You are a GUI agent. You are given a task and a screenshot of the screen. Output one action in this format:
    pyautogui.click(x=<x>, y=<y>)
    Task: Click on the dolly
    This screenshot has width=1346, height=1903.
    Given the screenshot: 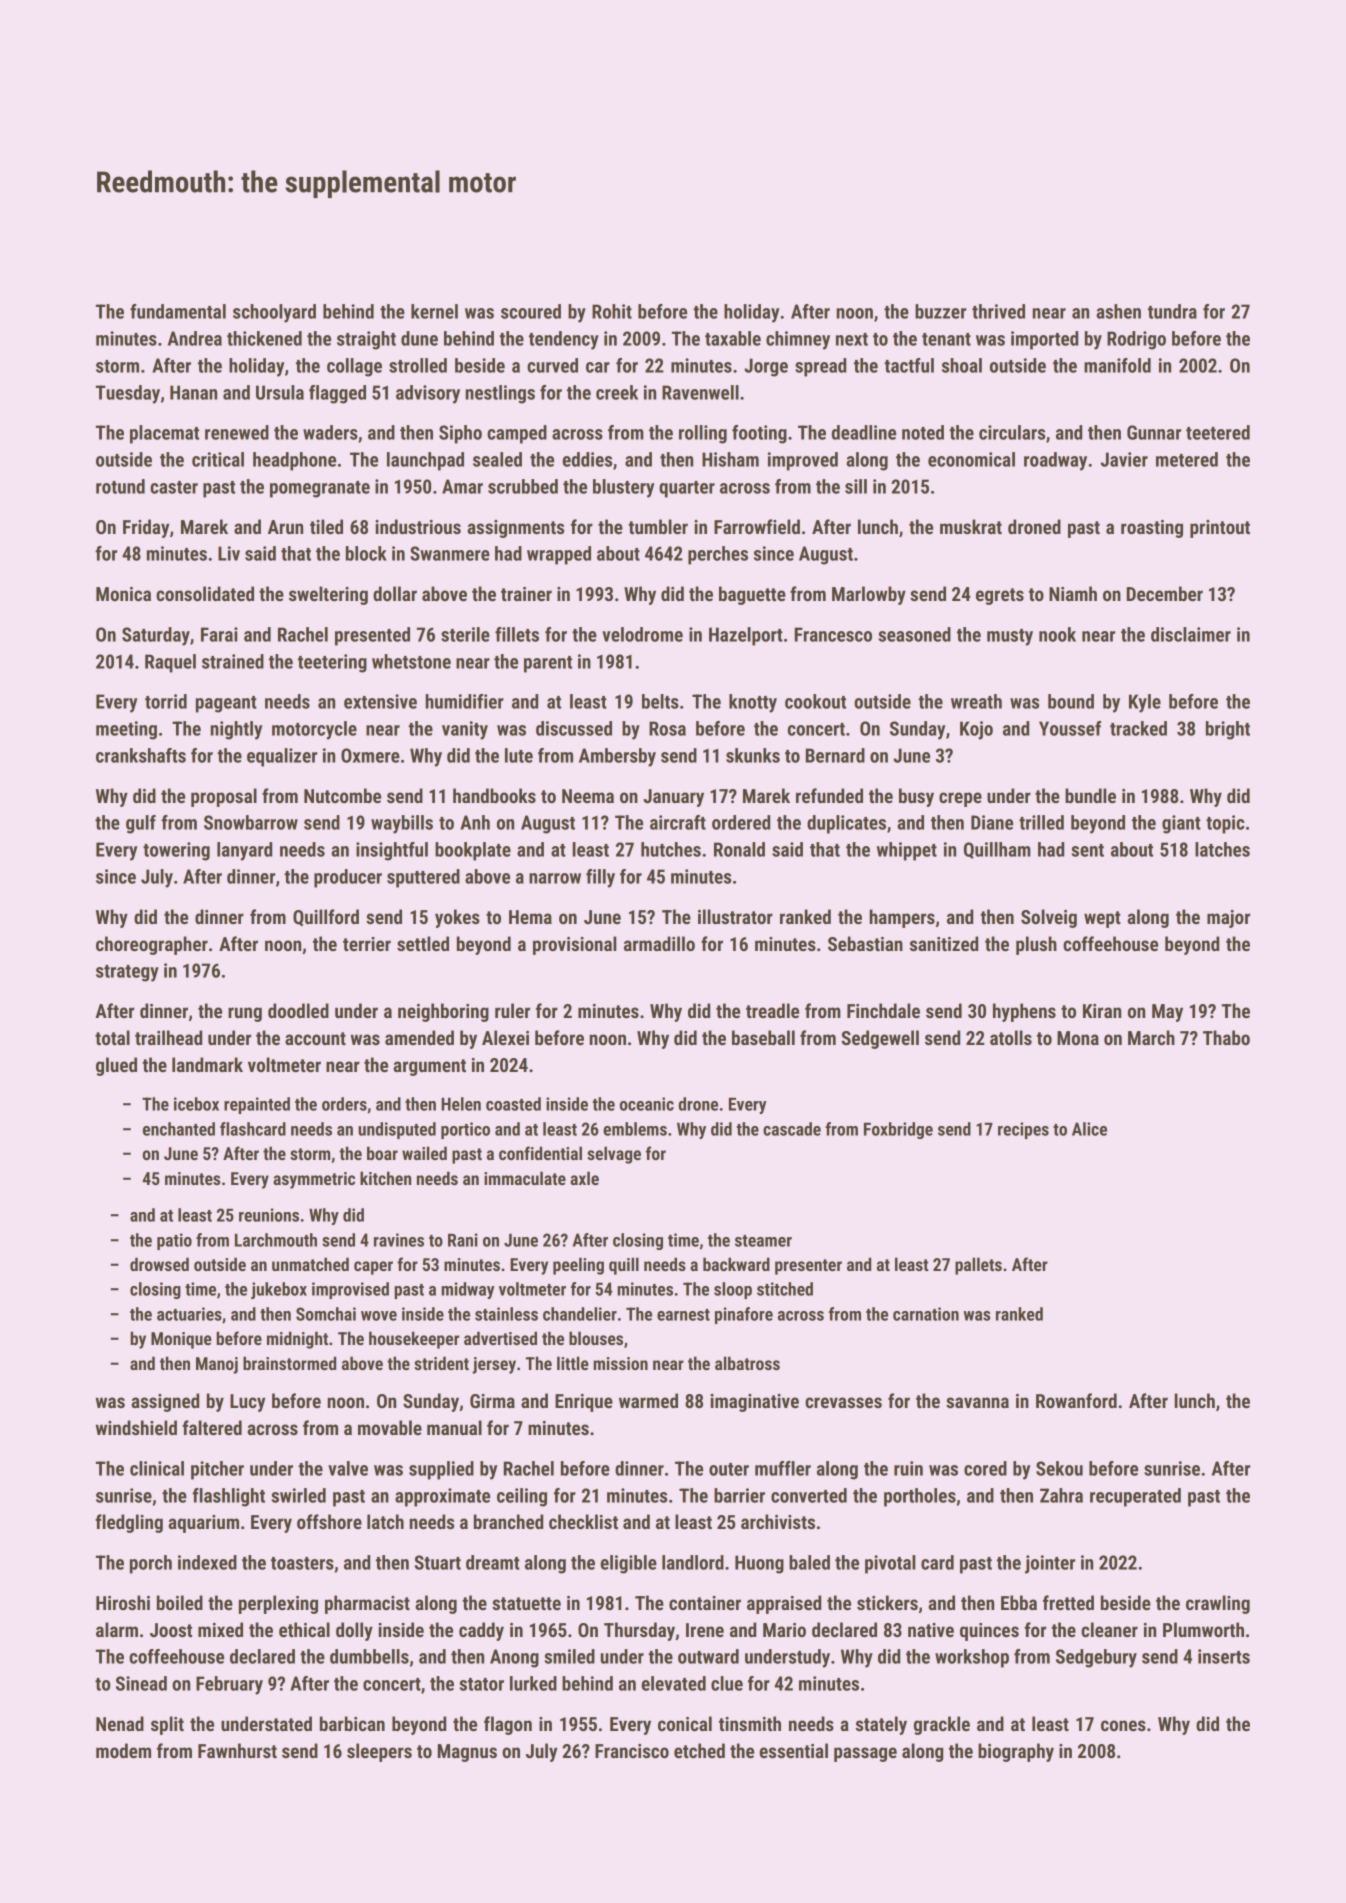 What is the action you would take?
    pyautogui.click(x=354, y=1631)
